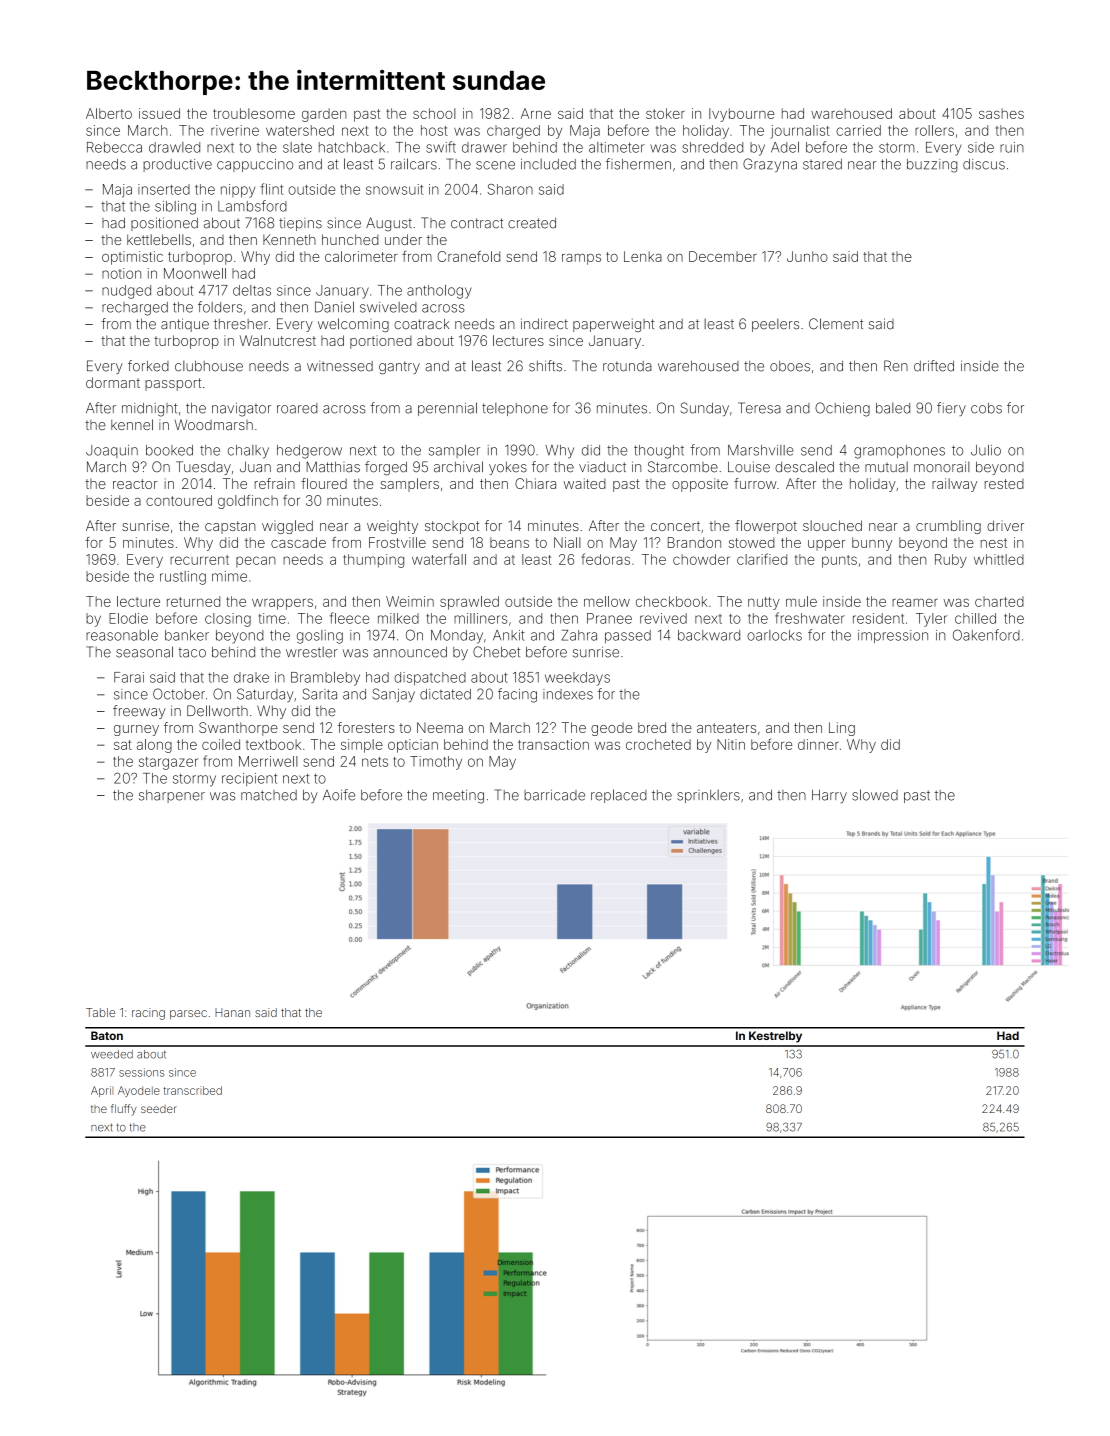 This screenshot has height=1436, width=1110. Describe the element at coordinates (361, 256) in the screenshot. I see `calorimeter` at that location.
